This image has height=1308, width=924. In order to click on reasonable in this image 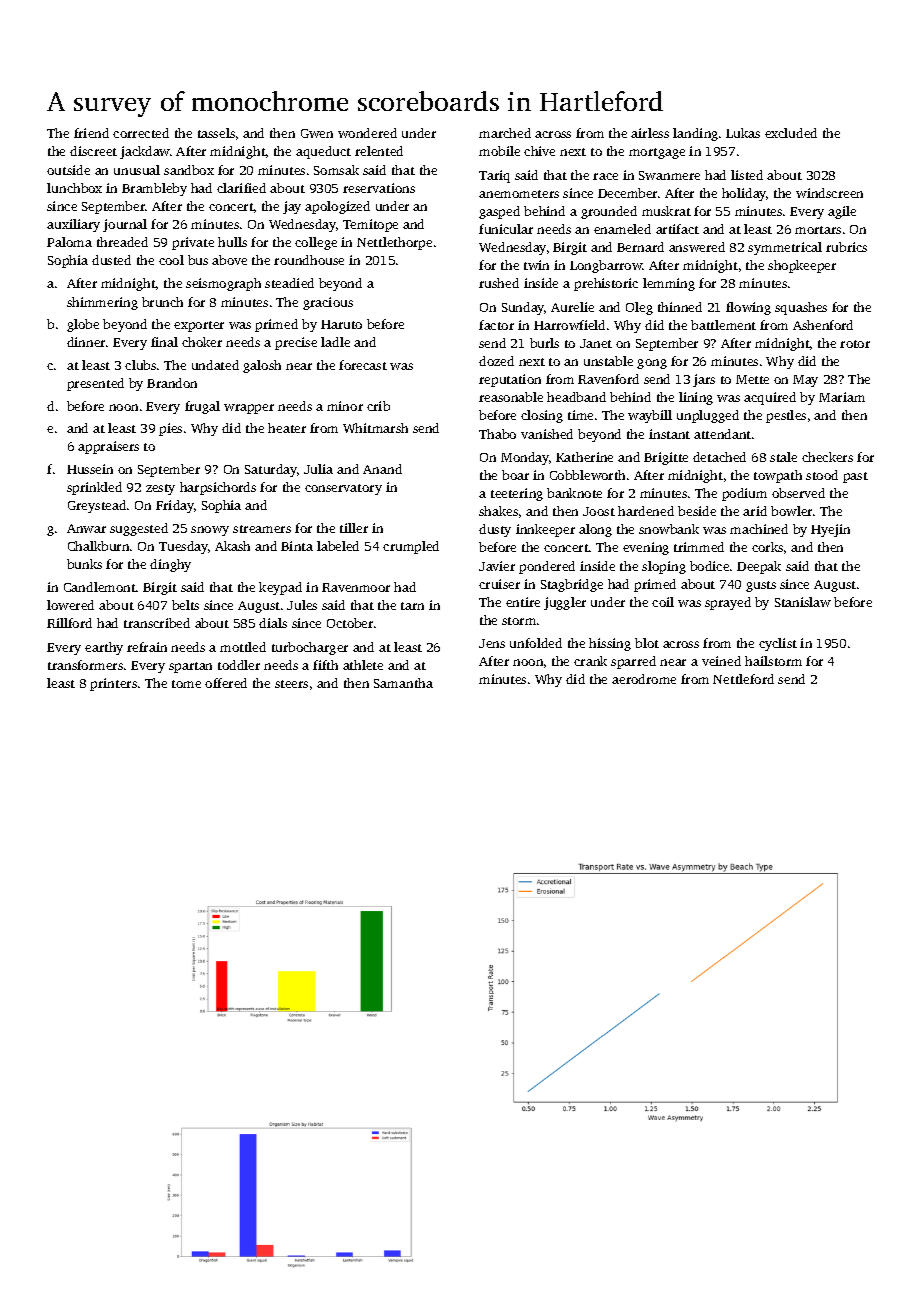, I will do `click(511, 397)`.
